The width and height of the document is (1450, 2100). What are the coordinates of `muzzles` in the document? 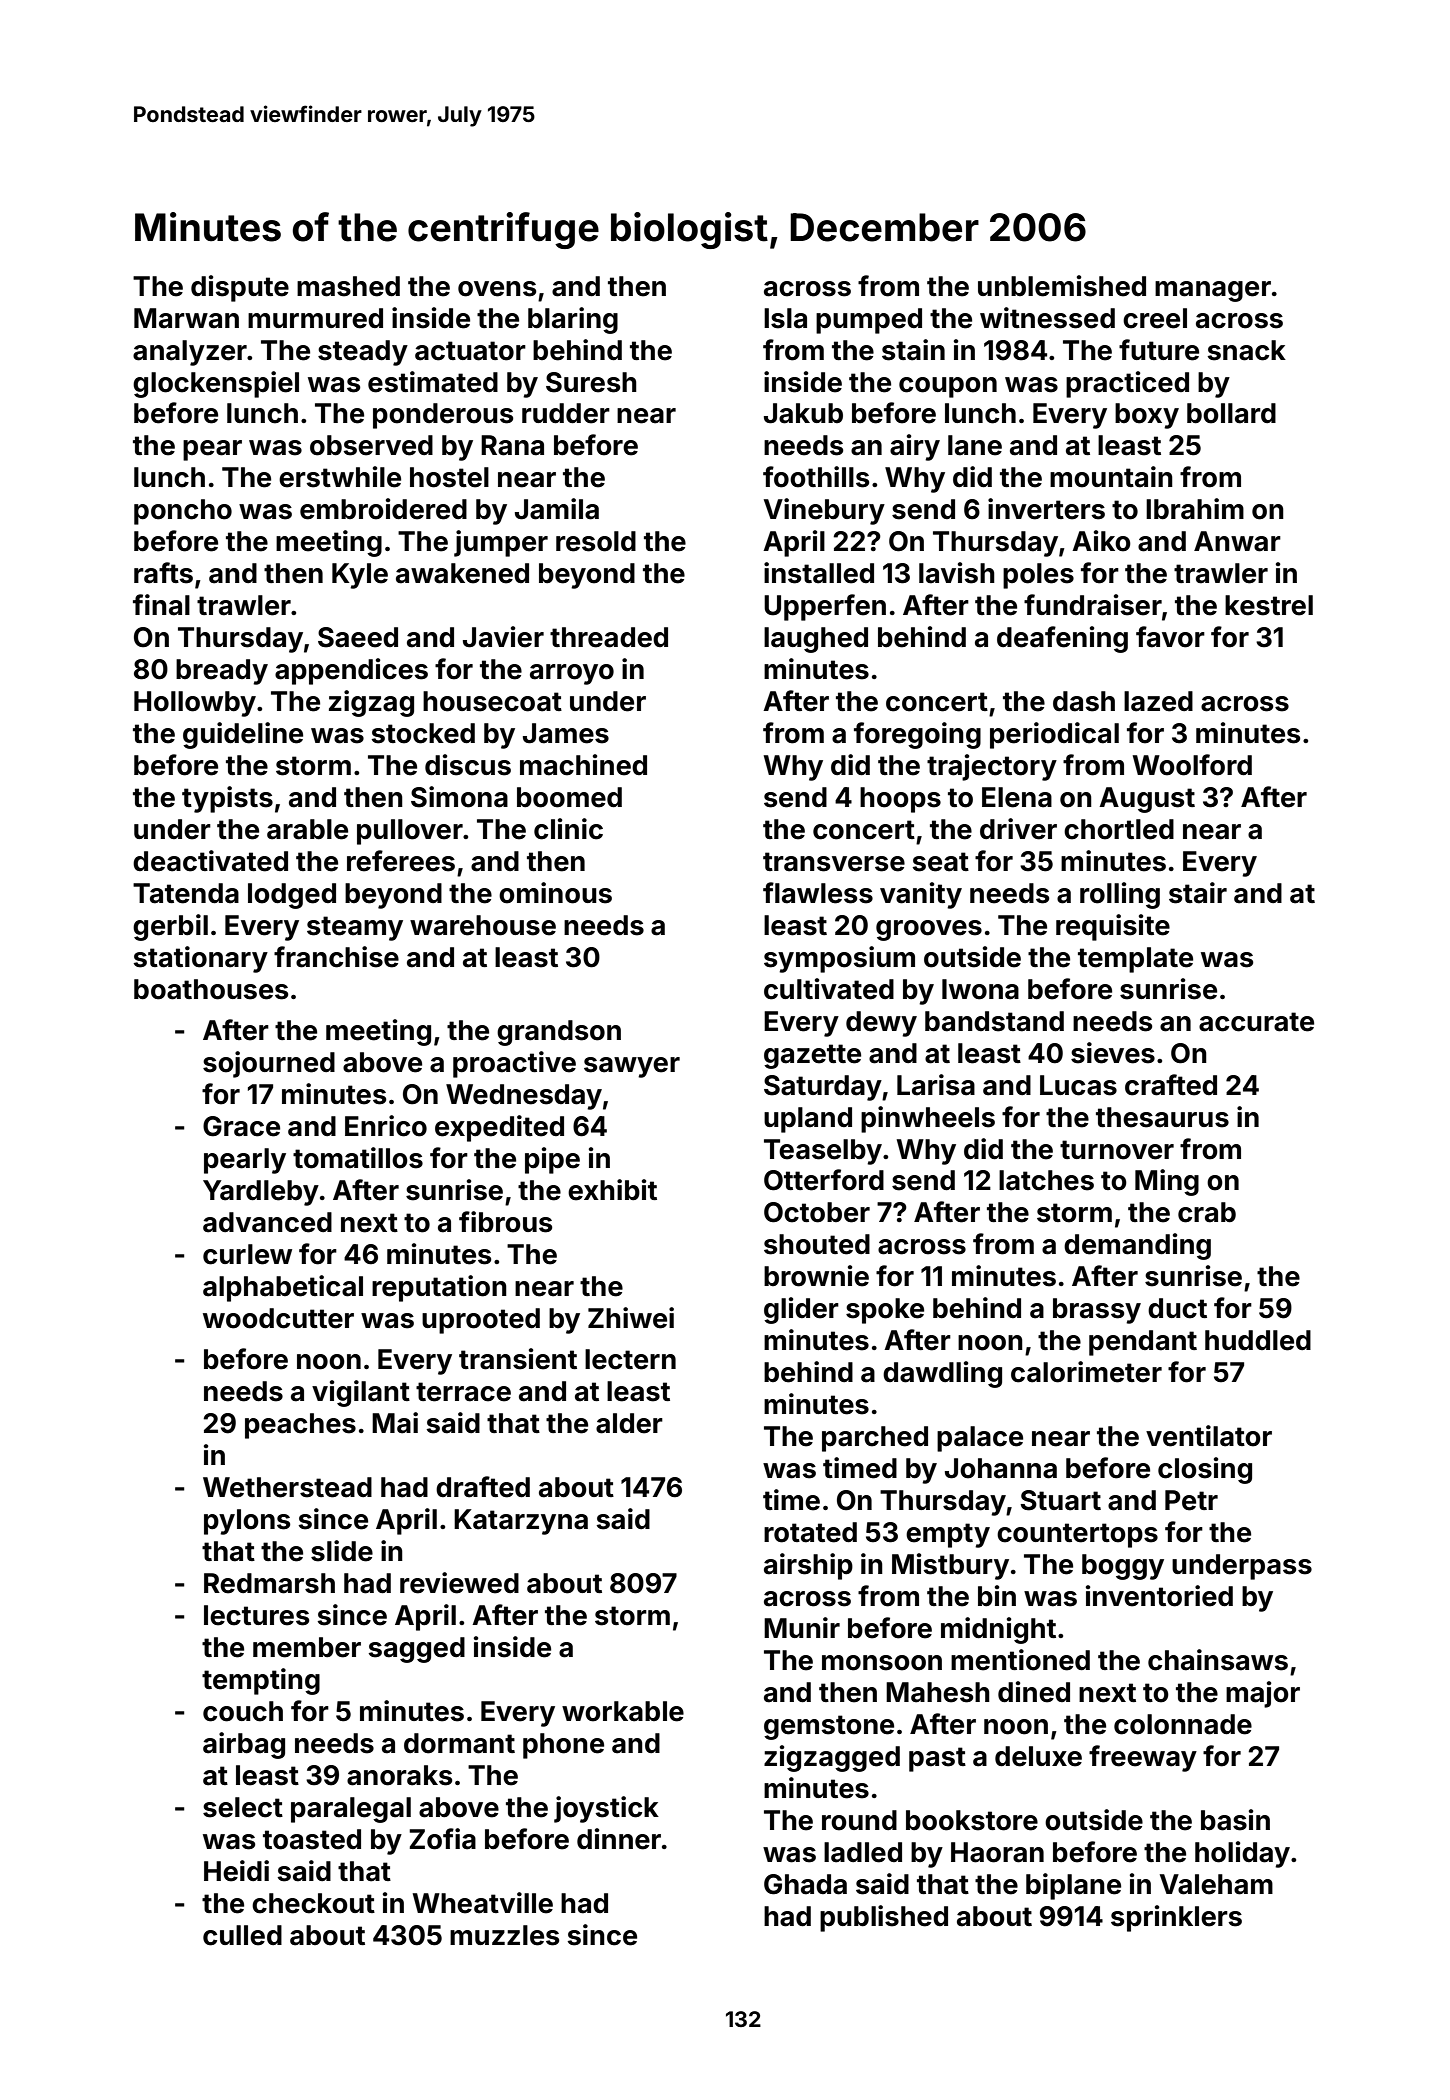 It's located at (505, 1935).
